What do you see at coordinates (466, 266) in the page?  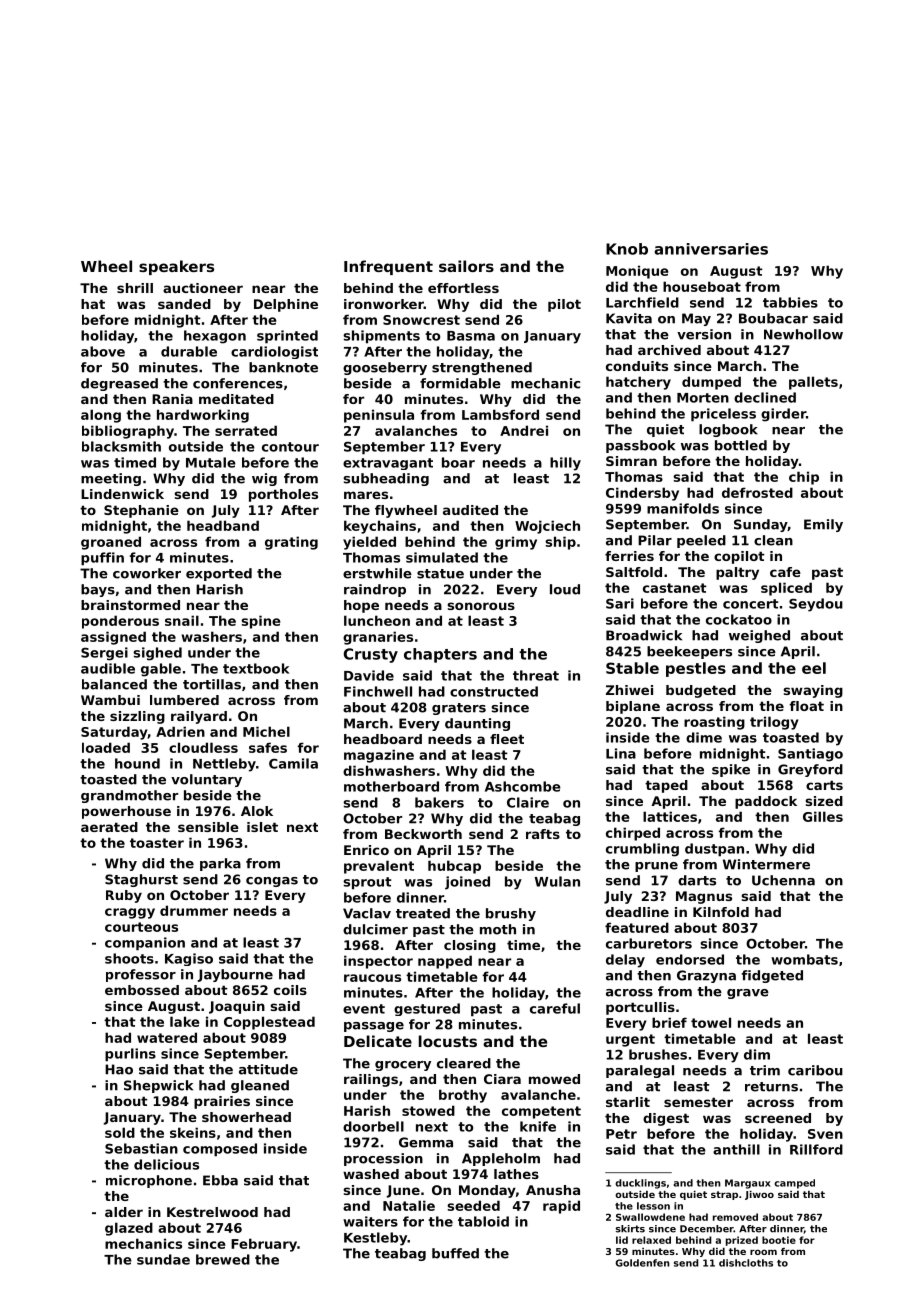 I see `sailors` at bounding box center [466, 266].
